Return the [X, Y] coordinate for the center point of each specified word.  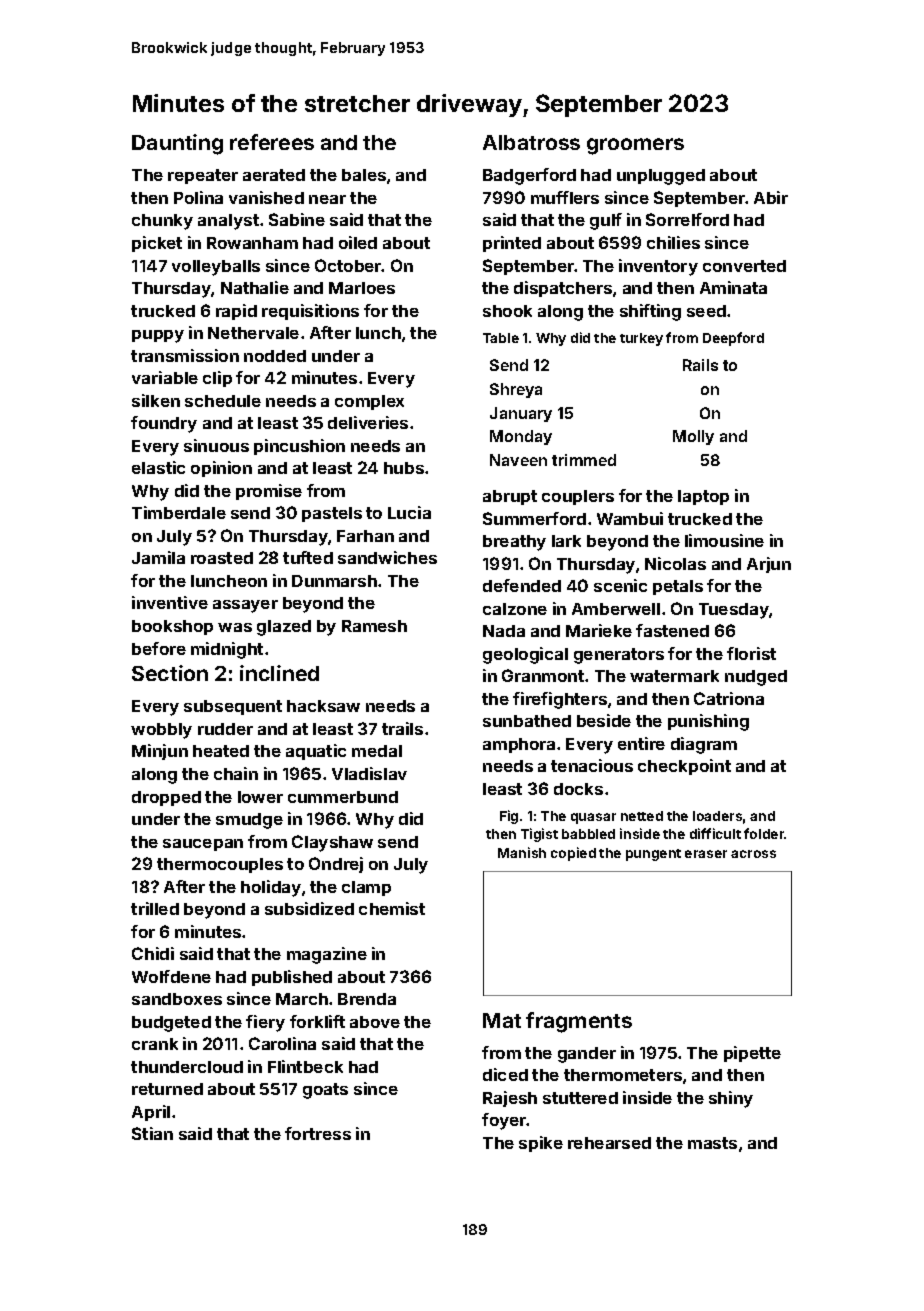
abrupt [510, 497]
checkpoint [684, 767]
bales [364, 175]
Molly [693, 437]
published [292, 978]
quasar [593, 818]
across [753, 854]
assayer [245, 606]
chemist [392, 908]
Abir [771, 197]
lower [260, 797]
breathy [514, 543]
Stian [152, 1133]
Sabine [297, 219]
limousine [724, 540]
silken [156, 400]
